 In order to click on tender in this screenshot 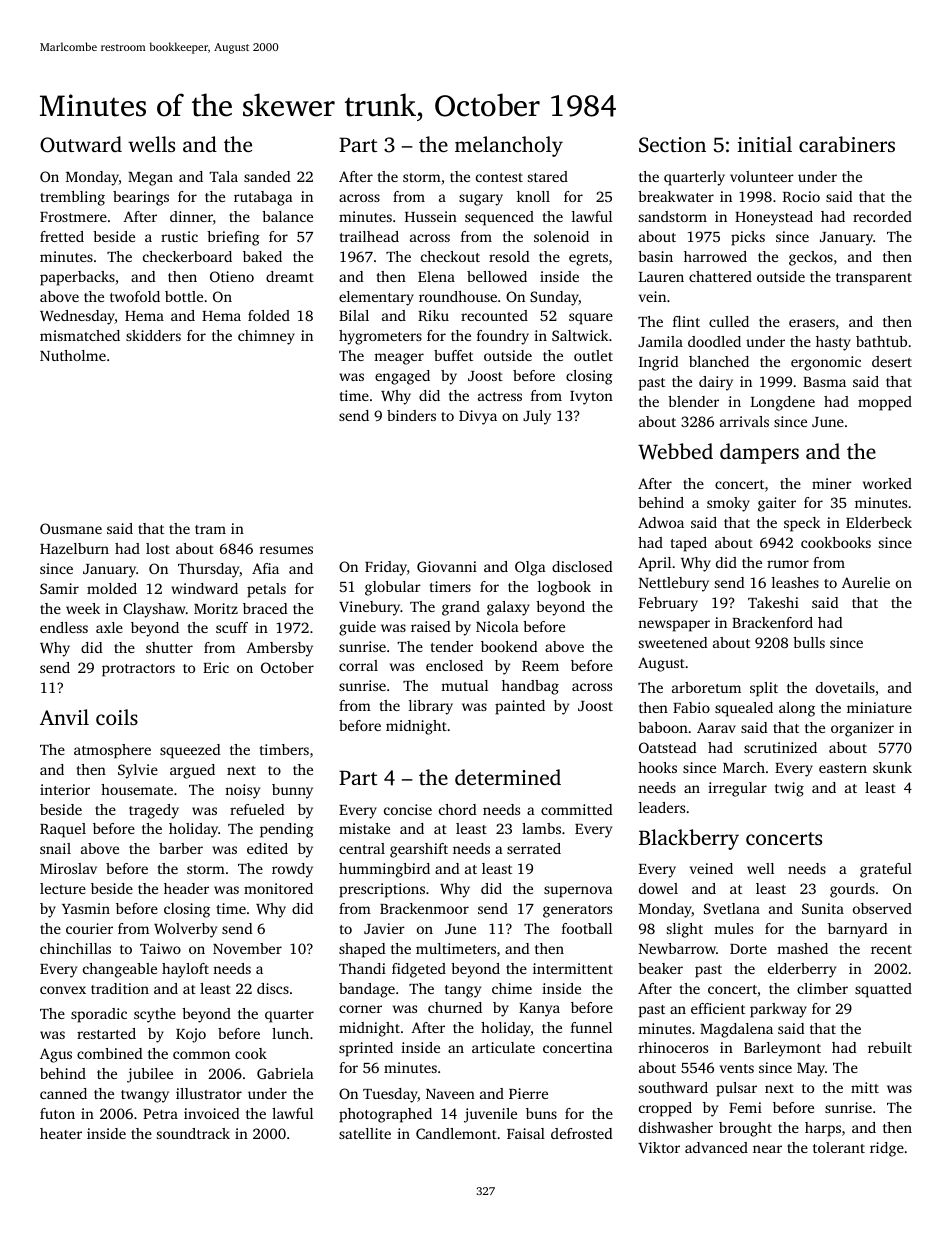, I will do `click(451, 646)`.
